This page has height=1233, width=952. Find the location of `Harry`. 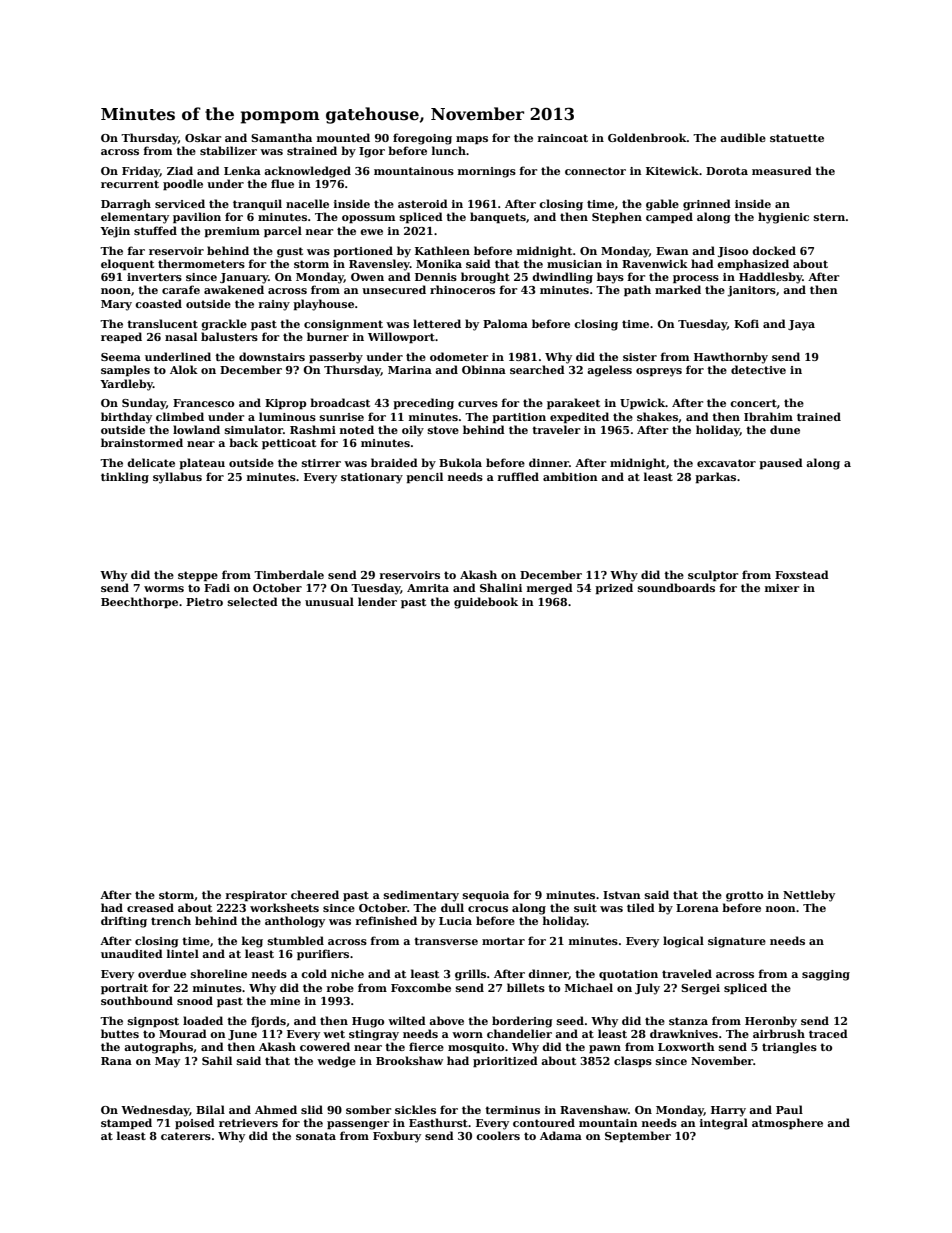

Harry is located at coordinates (728, 1111).
